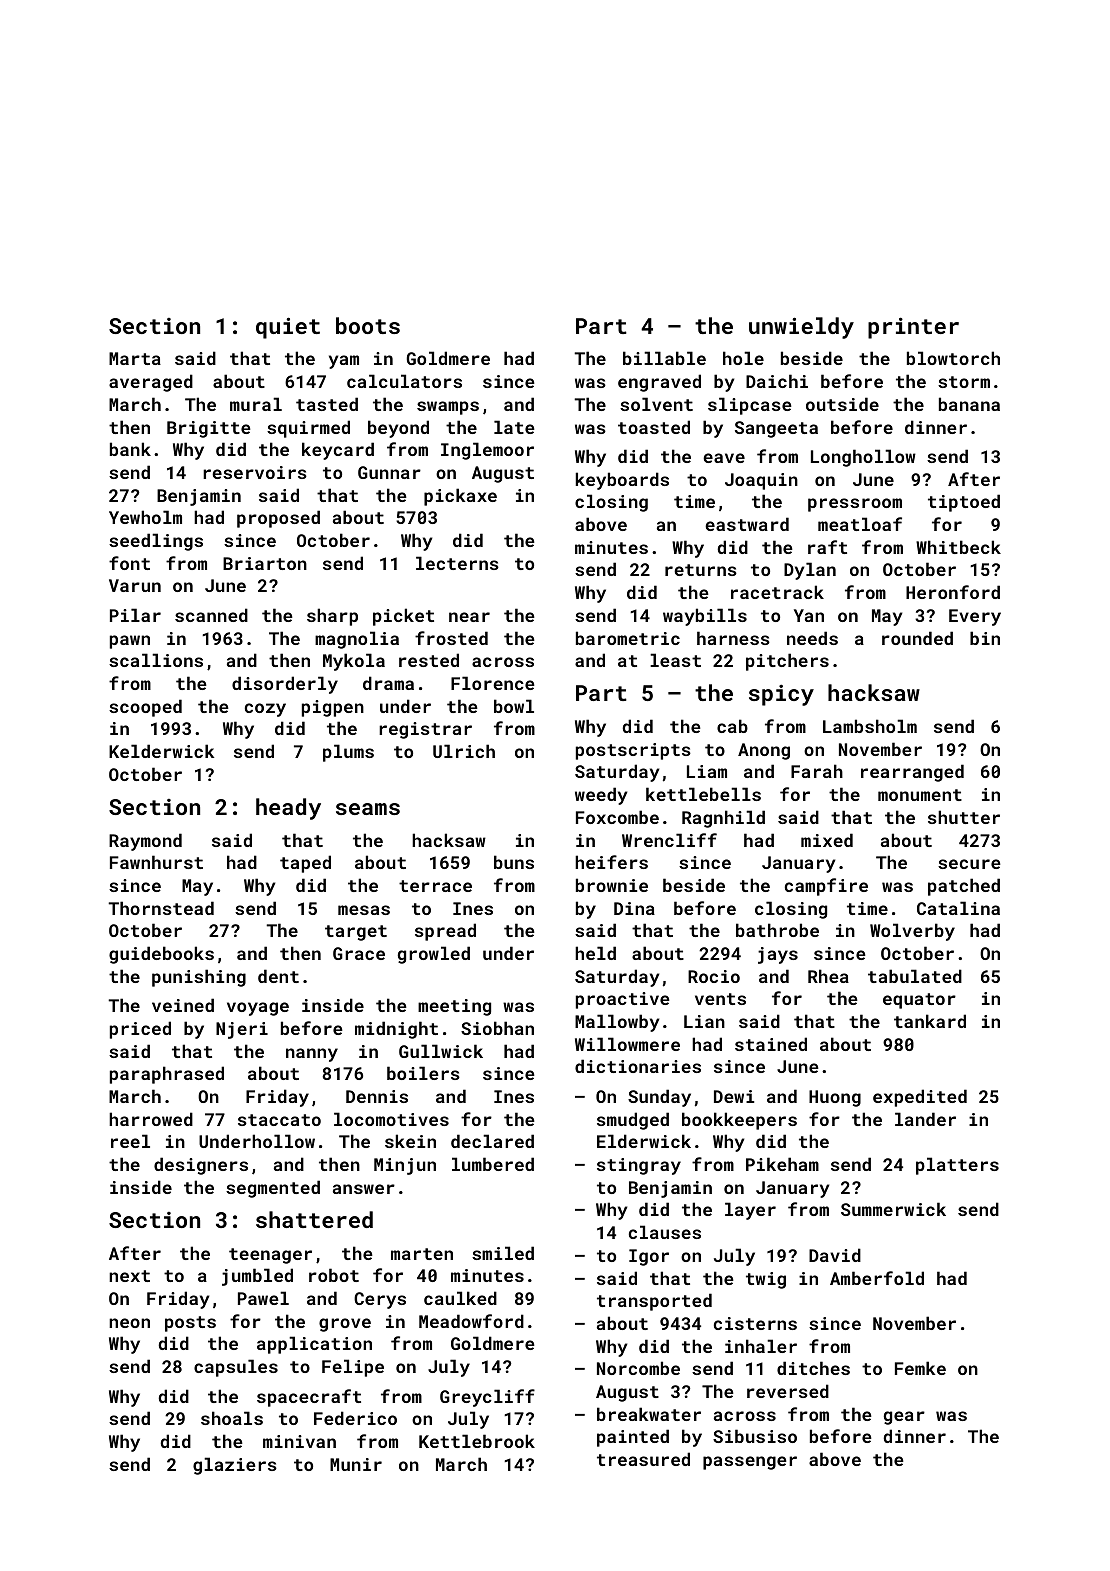  I want to click on banana, so click(969, 404).
